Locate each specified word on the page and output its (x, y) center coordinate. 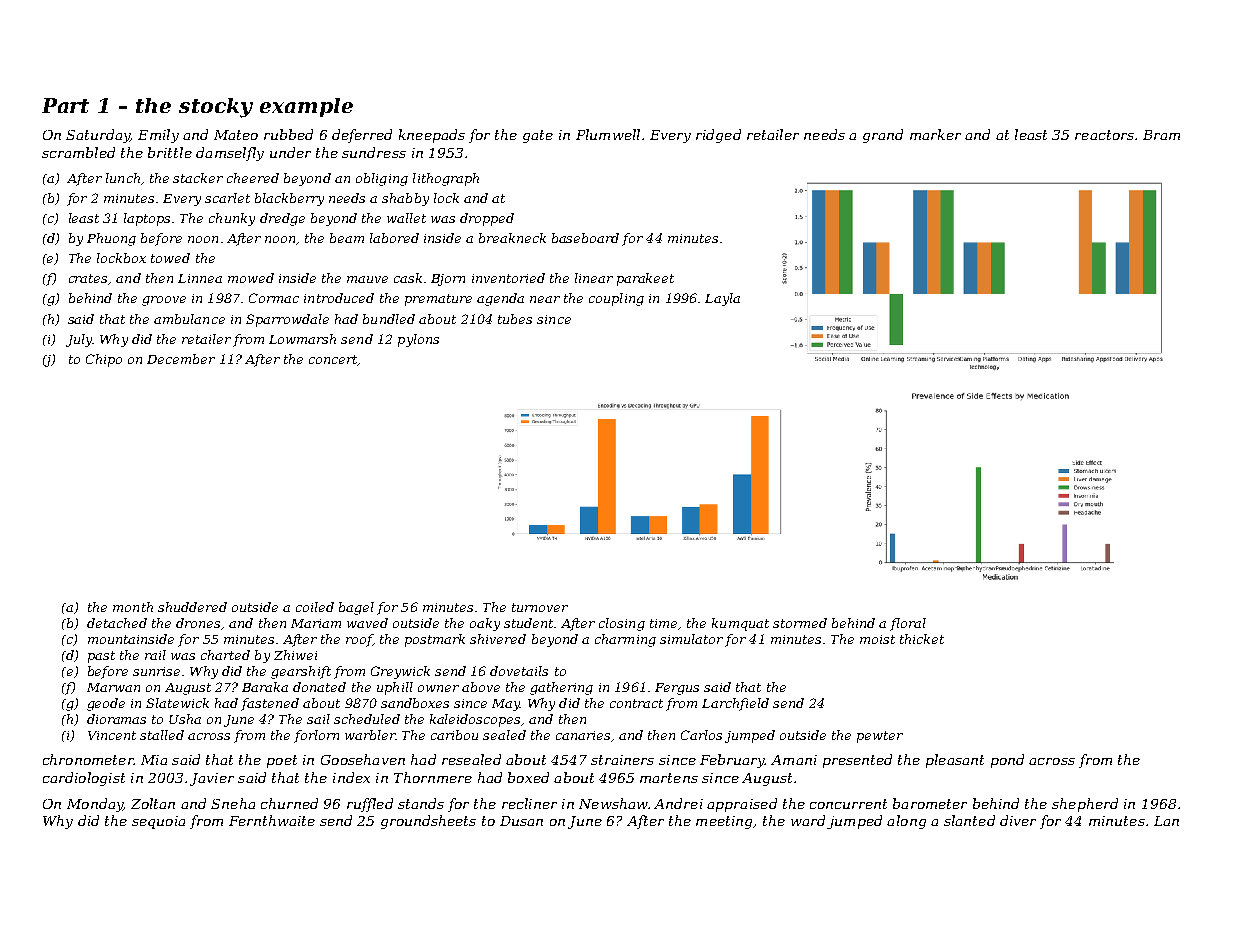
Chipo (104, 360)
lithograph (446, 179)
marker (935, 134)
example (306, 107)
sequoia (158, 822)
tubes (515, 319)
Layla (722, 299)
